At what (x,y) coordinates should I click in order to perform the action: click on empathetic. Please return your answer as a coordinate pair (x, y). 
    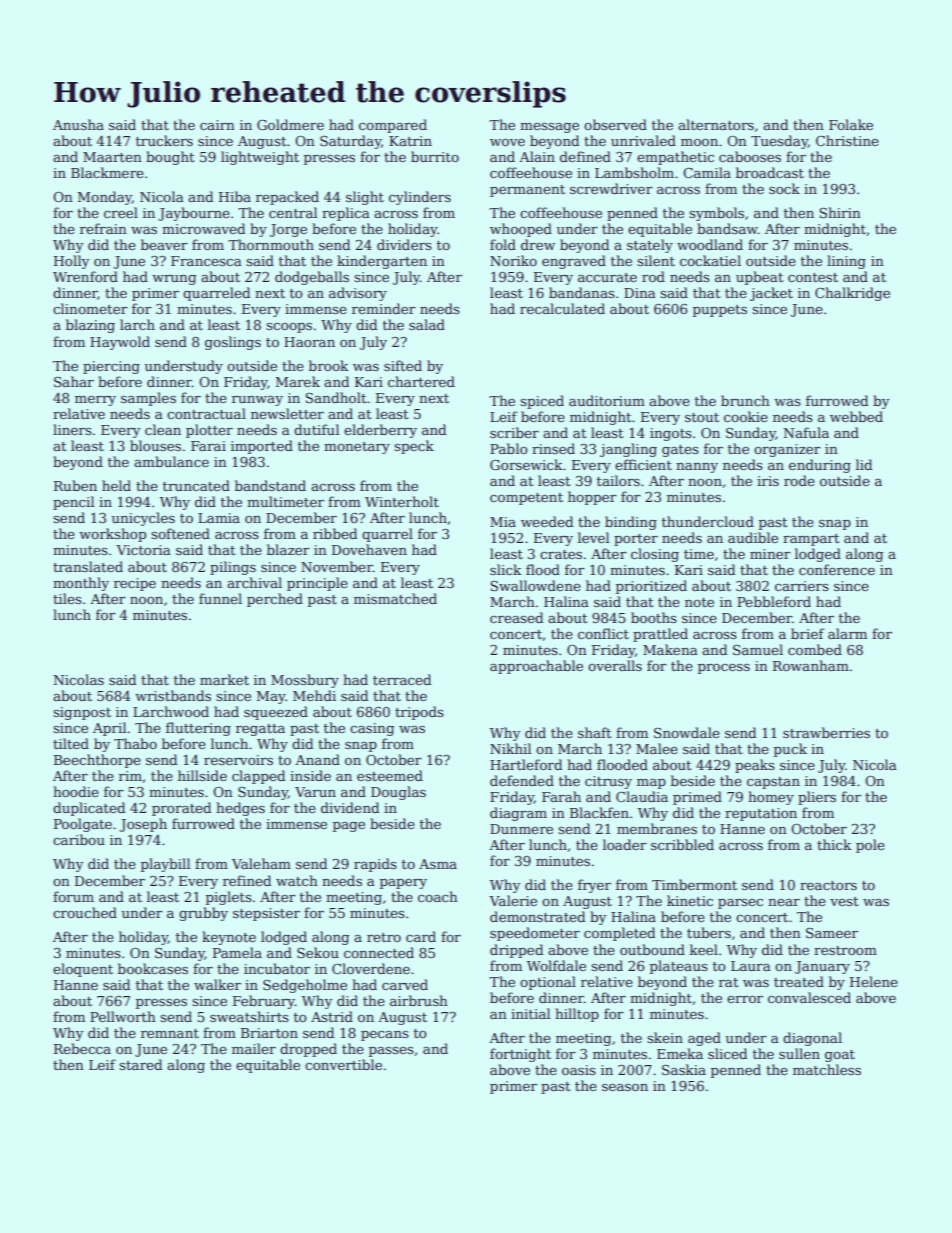
    Looking at the image, I should click on (675, 158).
